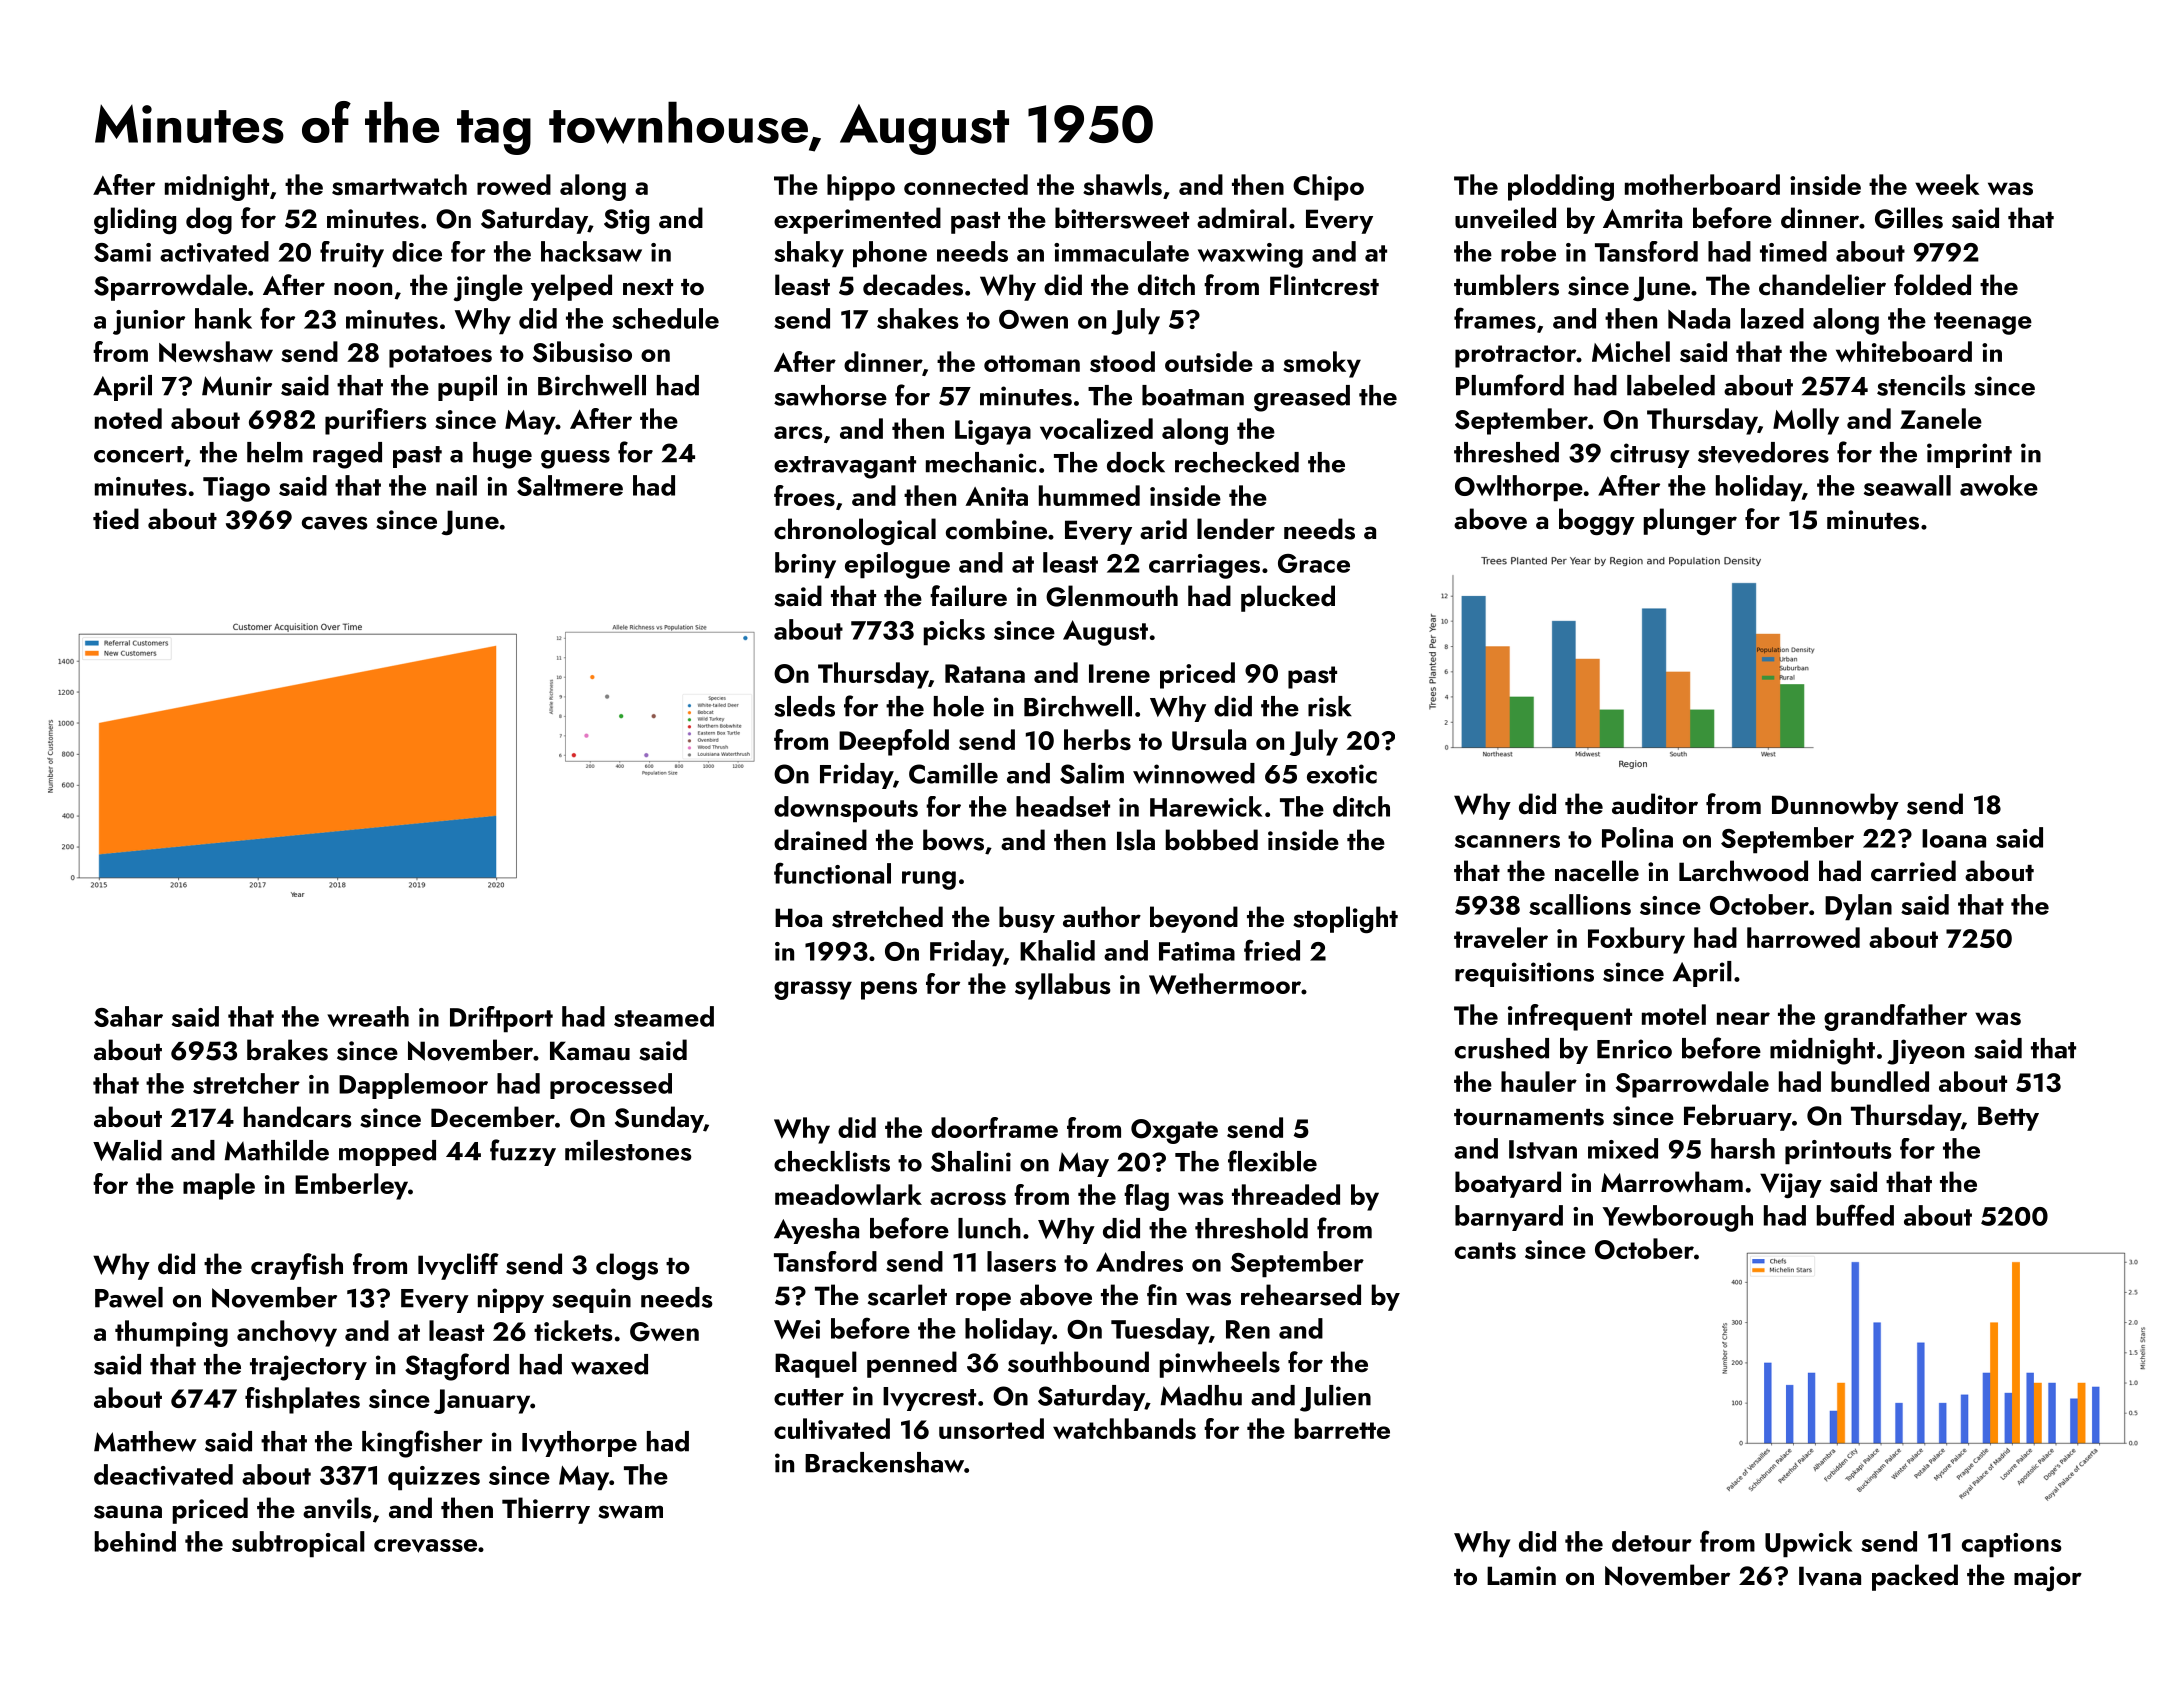  Describe the element at coordinates (1678, 1218) in the screenshot. I see `Yewborough` at that location.
